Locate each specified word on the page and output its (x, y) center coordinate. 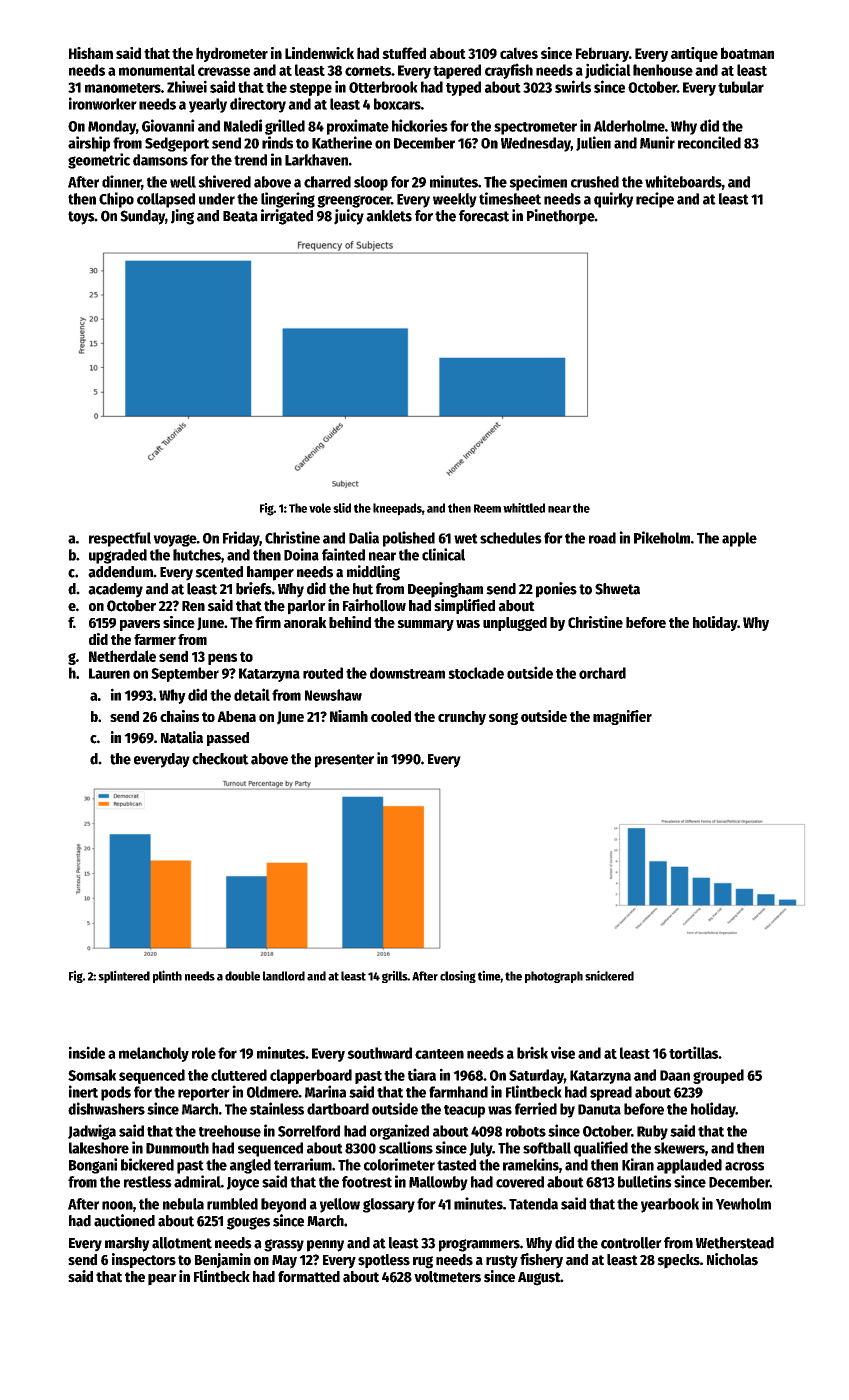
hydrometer (232, 54)
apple (739, 539)
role (204, 1053)
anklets (389, 216)
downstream (407, 673)
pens (222, 659)
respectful (120, 539)
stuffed (404, 53)
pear (162, 1280)
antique (694, 54)
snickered (609, 975)
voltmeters (447, 1277)
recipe (655, 200)
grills (394, 976)
